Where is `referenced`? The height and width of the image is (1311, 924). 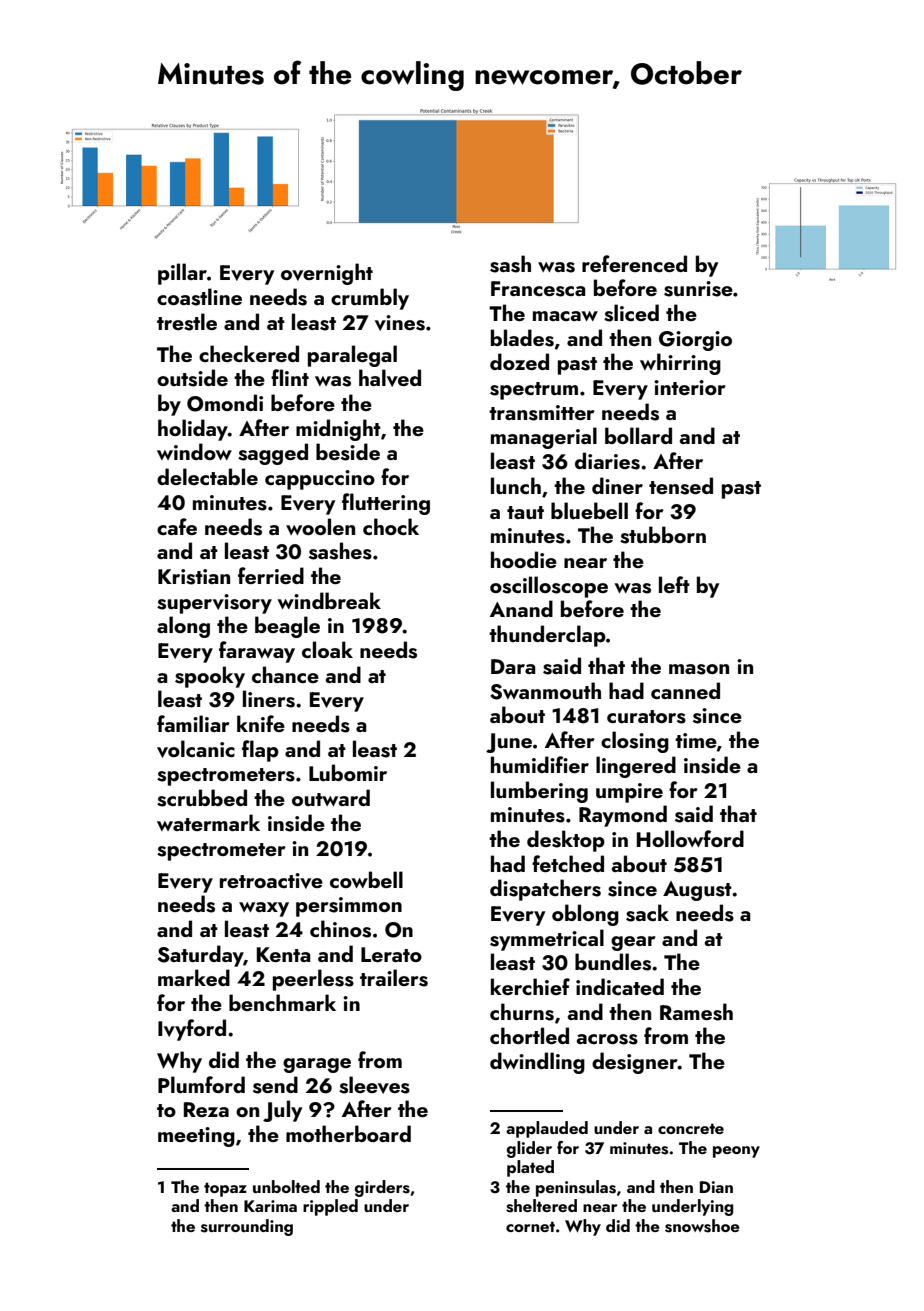 referenced is located at coordinates (634, 263).
